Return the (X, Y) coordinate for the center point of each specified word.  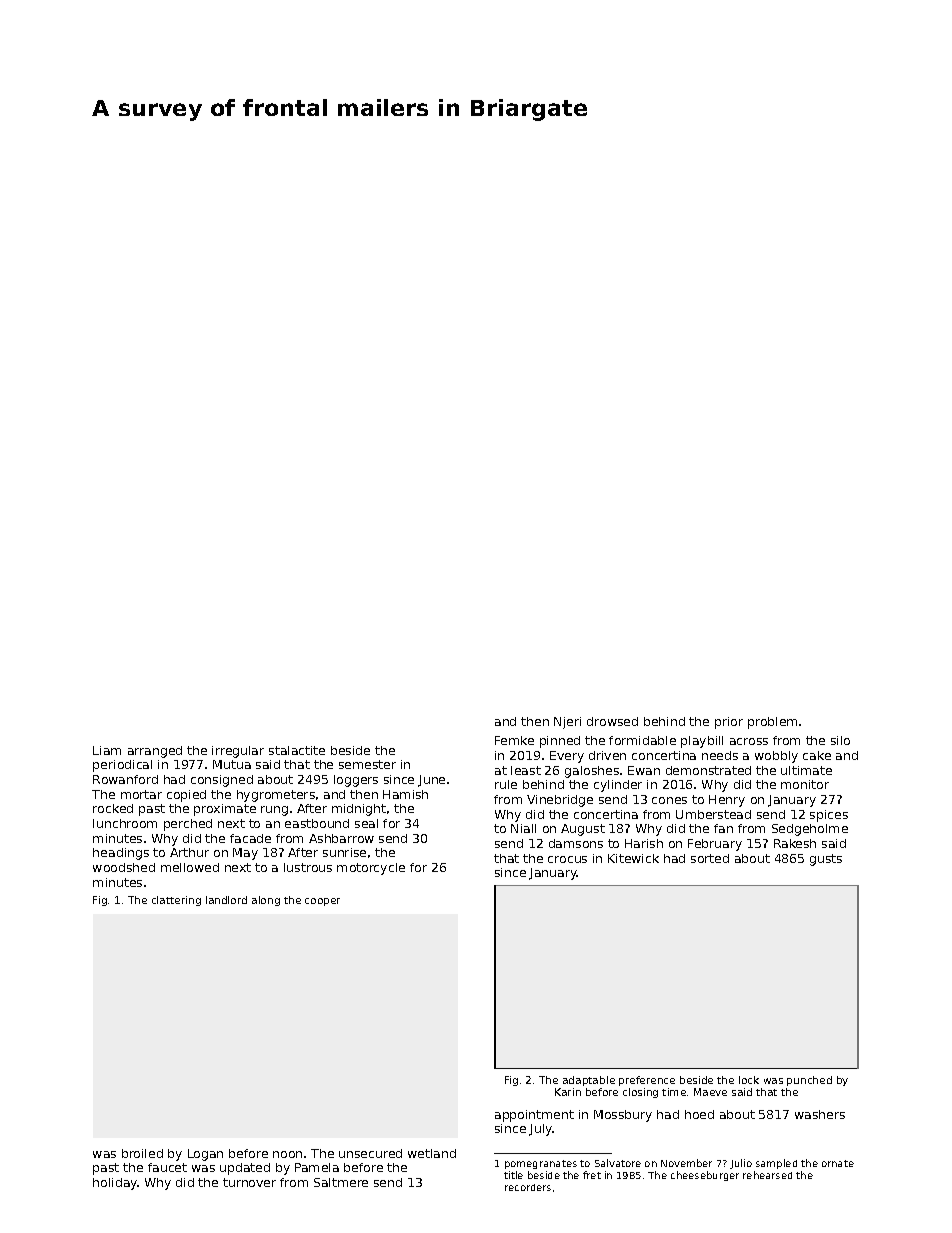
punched (809, 1081)
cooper (322, 902)
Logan (205, 1155)
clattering (176, 901)
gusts (826, 860)
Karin (568, 1092)
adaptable (589, 1081)
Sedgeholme (810, 830)
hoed (699, 1114)
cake (817, 755)
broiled (142, 1153)
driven (607, 755)
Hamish (405, 794)
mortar (141, 794)
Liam (107, 750)
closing (640, 1093)
